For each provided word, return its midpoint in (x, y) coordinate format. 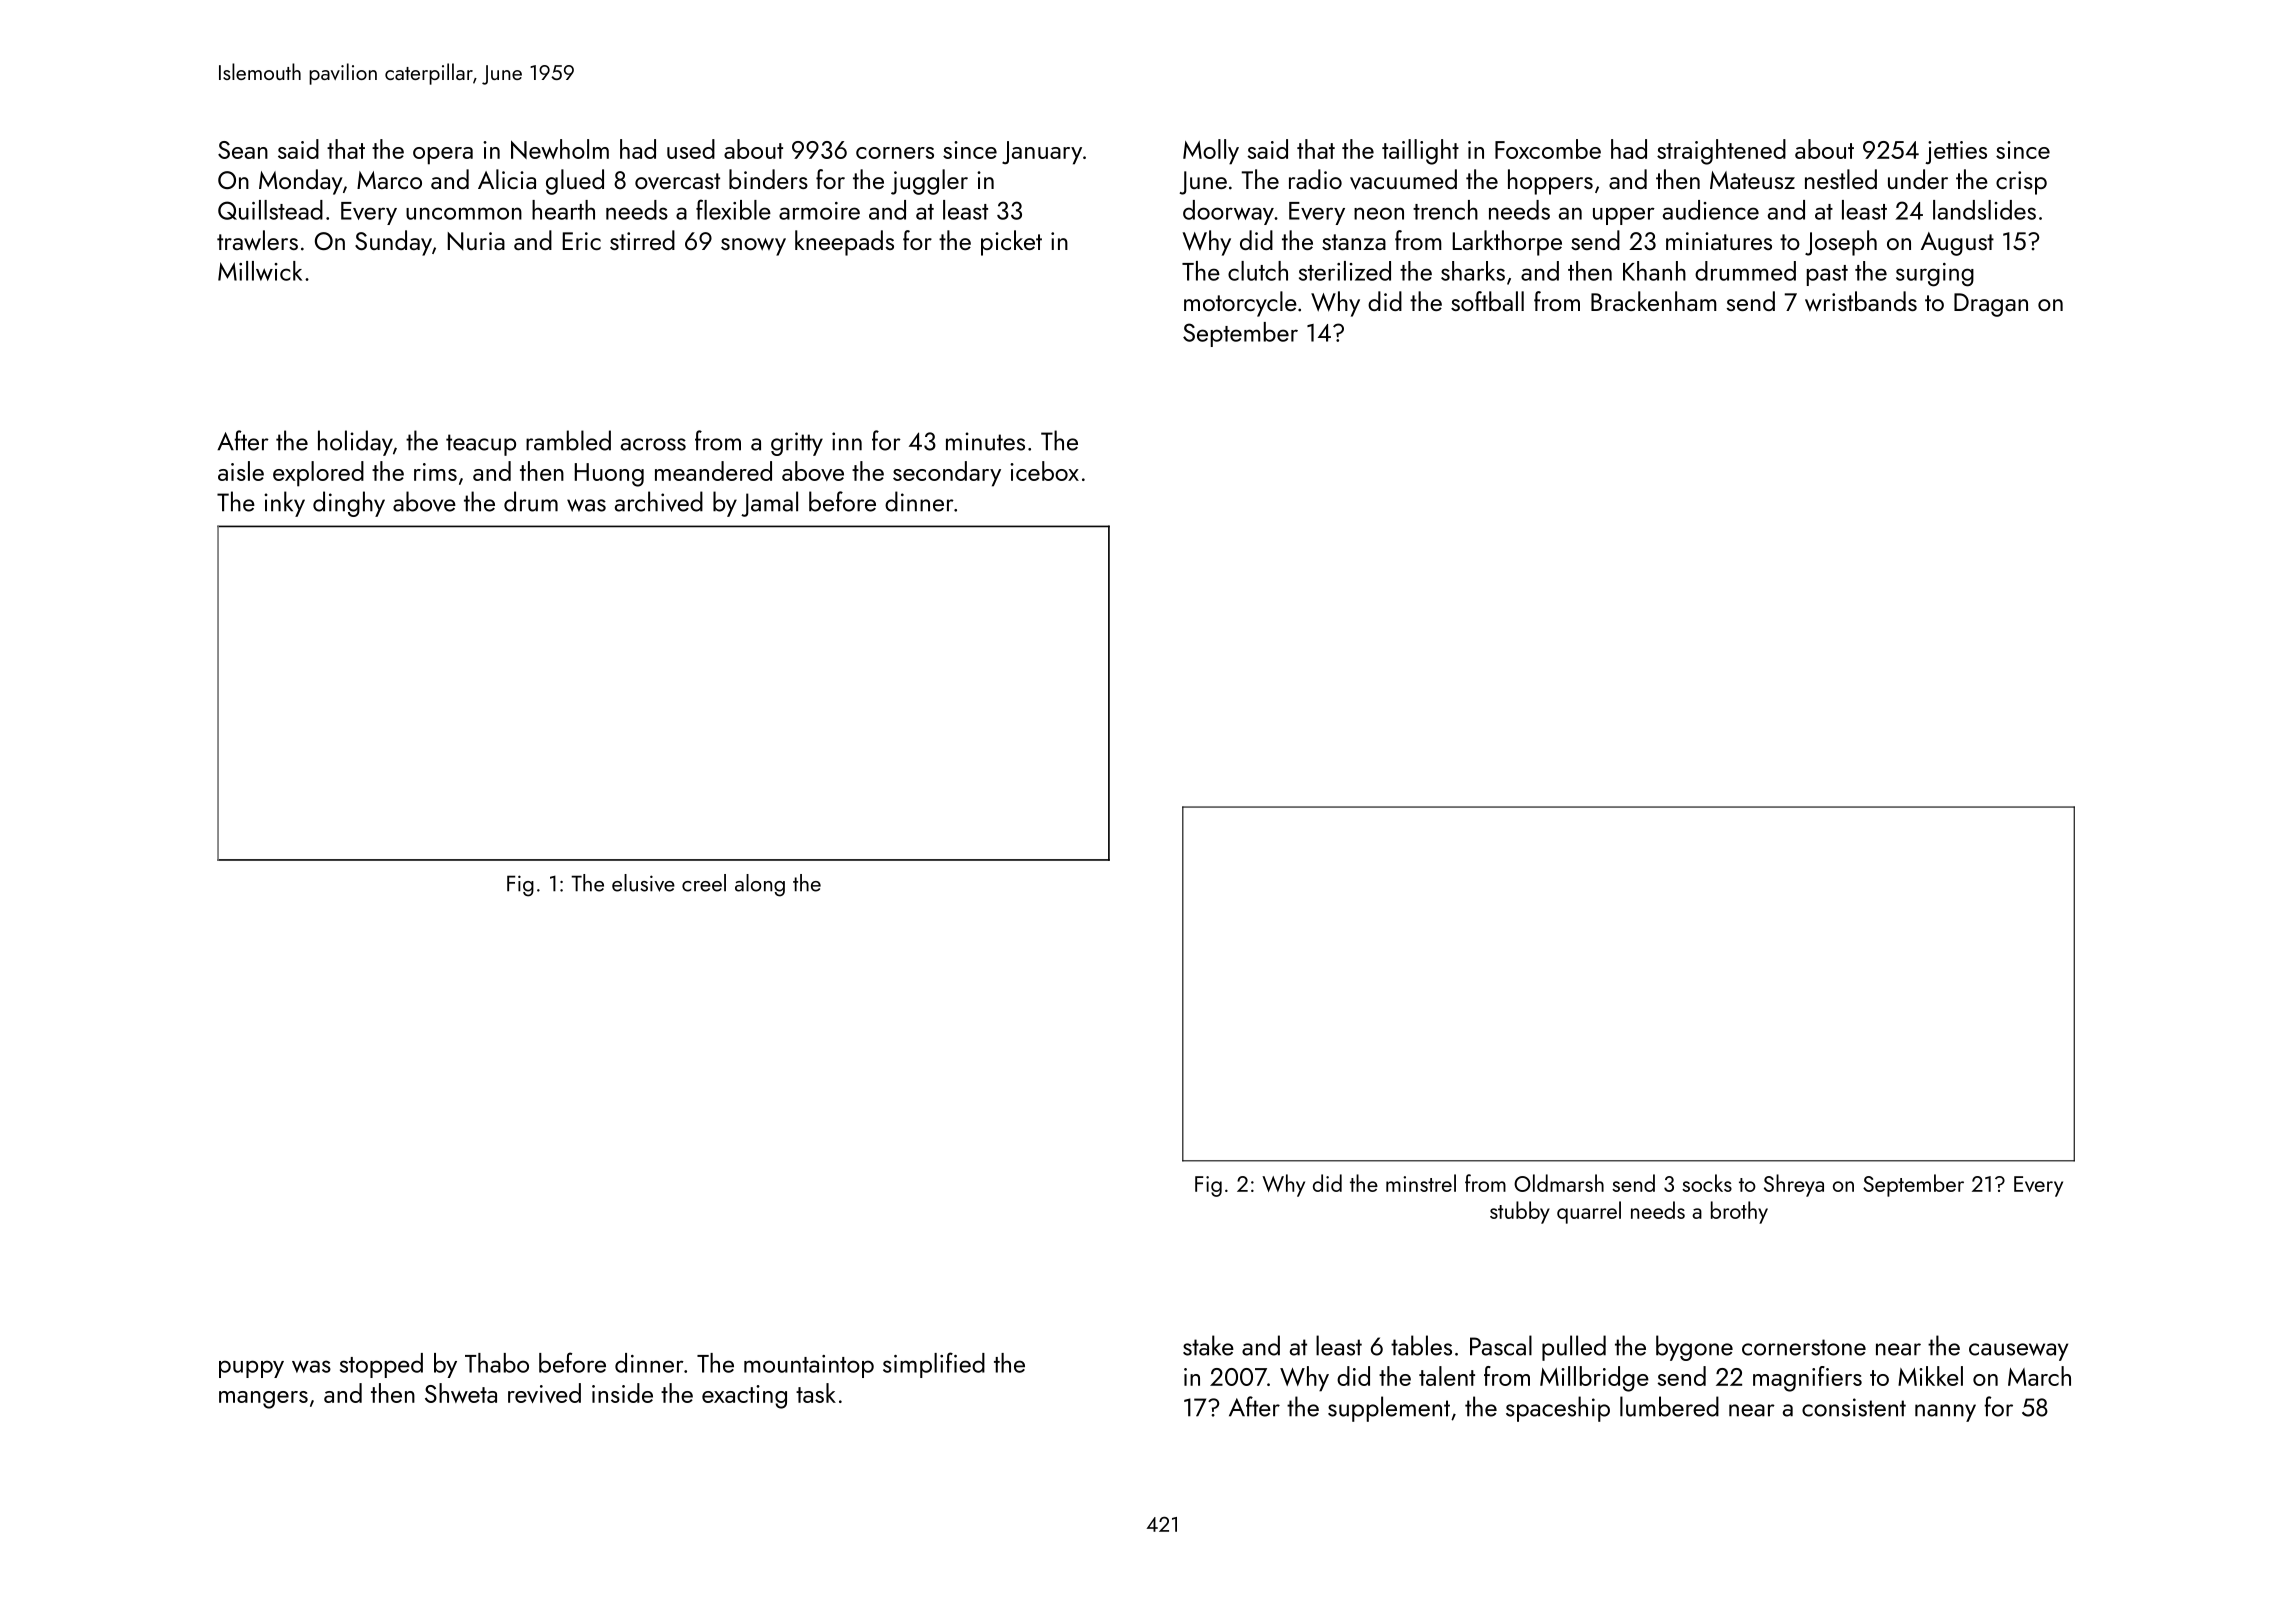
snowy (753, 247)
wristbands (1861, 301)
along (760, 885)
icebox (1044, 471)
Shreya (1794, 1185)
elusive (643, 883)
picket (1011, 243)
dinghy (349, 504)
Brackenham (1654, 301)
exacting (744, 1397)
